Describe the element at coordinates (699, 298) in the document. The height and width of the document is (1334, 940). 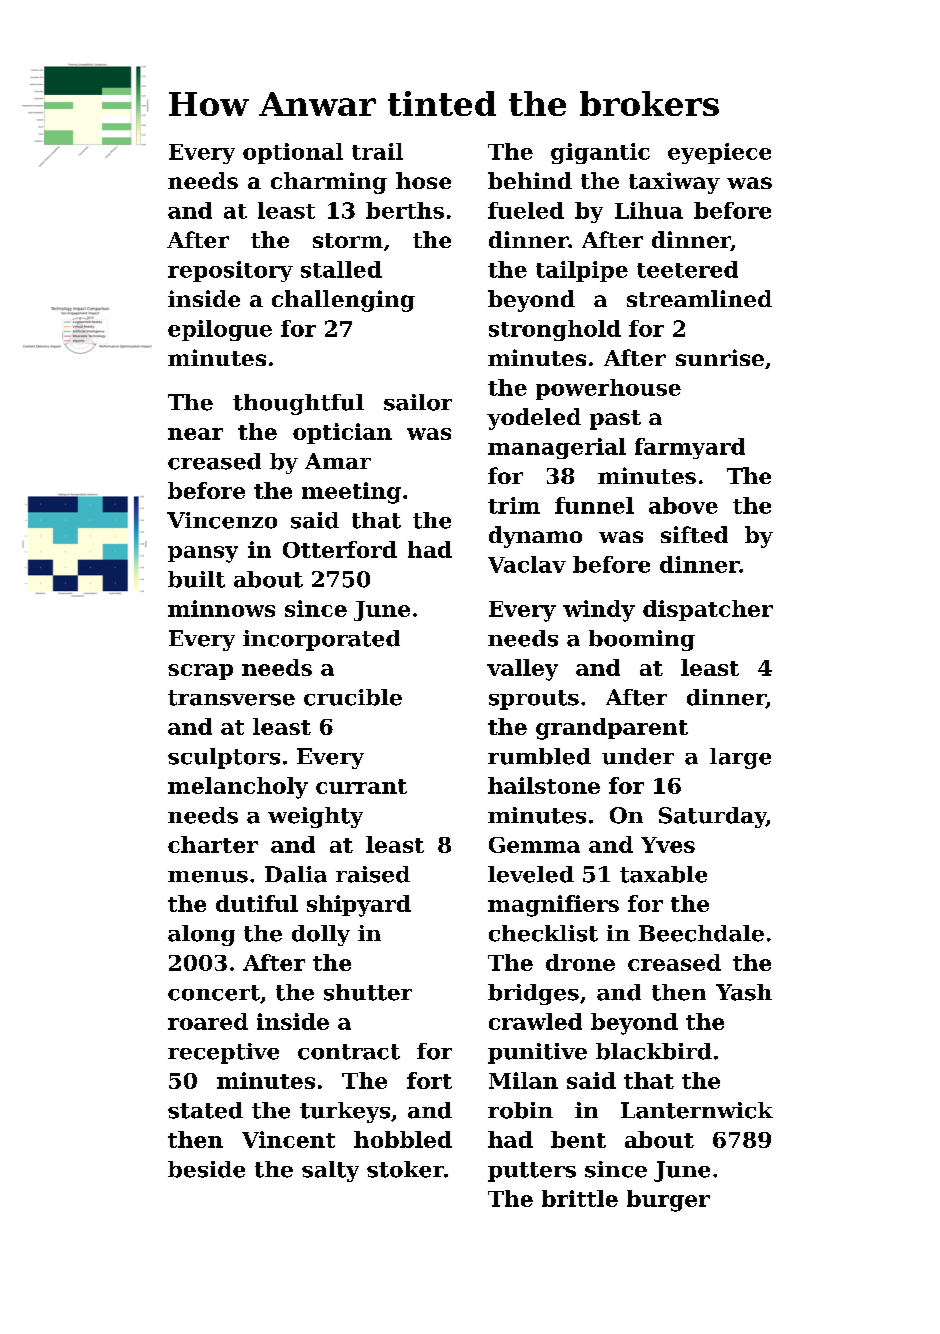
I see `streamlined` at that location.
